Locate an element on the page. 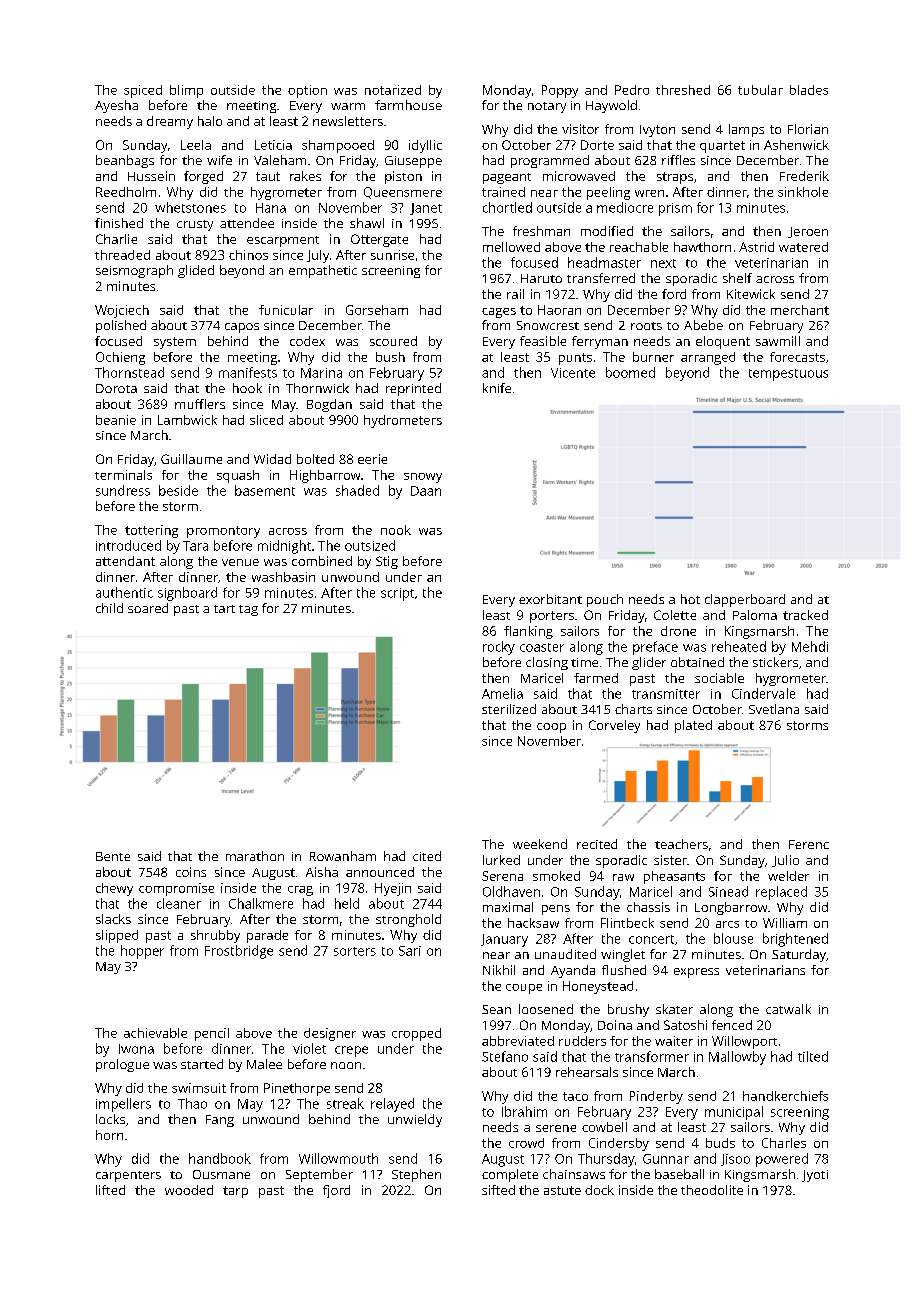  Haruto is located at coordinates (541, 278).
